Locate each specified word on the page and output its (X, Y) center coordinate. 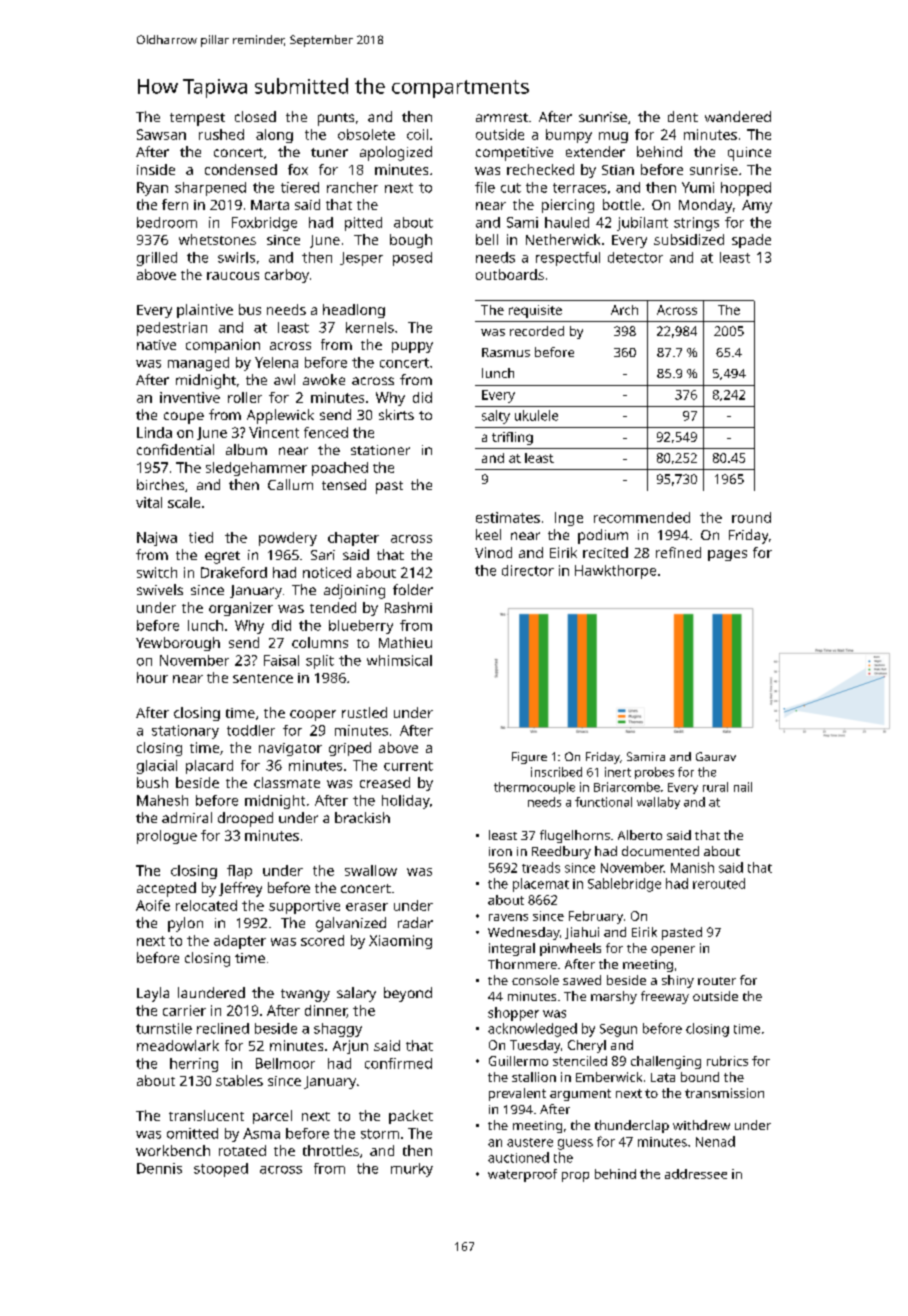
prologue (167, 837)
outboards (510, 274)
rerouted (719, 883)
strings (696, 224)
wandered (738, 116)
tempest (197, 119)
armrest (502, 117)
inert (618, 772)
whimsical (399, 660)
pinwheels (570, 949)
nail (743, 787)
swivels (160, 589)
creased (385, 782)
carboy (287, 276)
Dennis (159, 1168)
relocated (206, 905)
